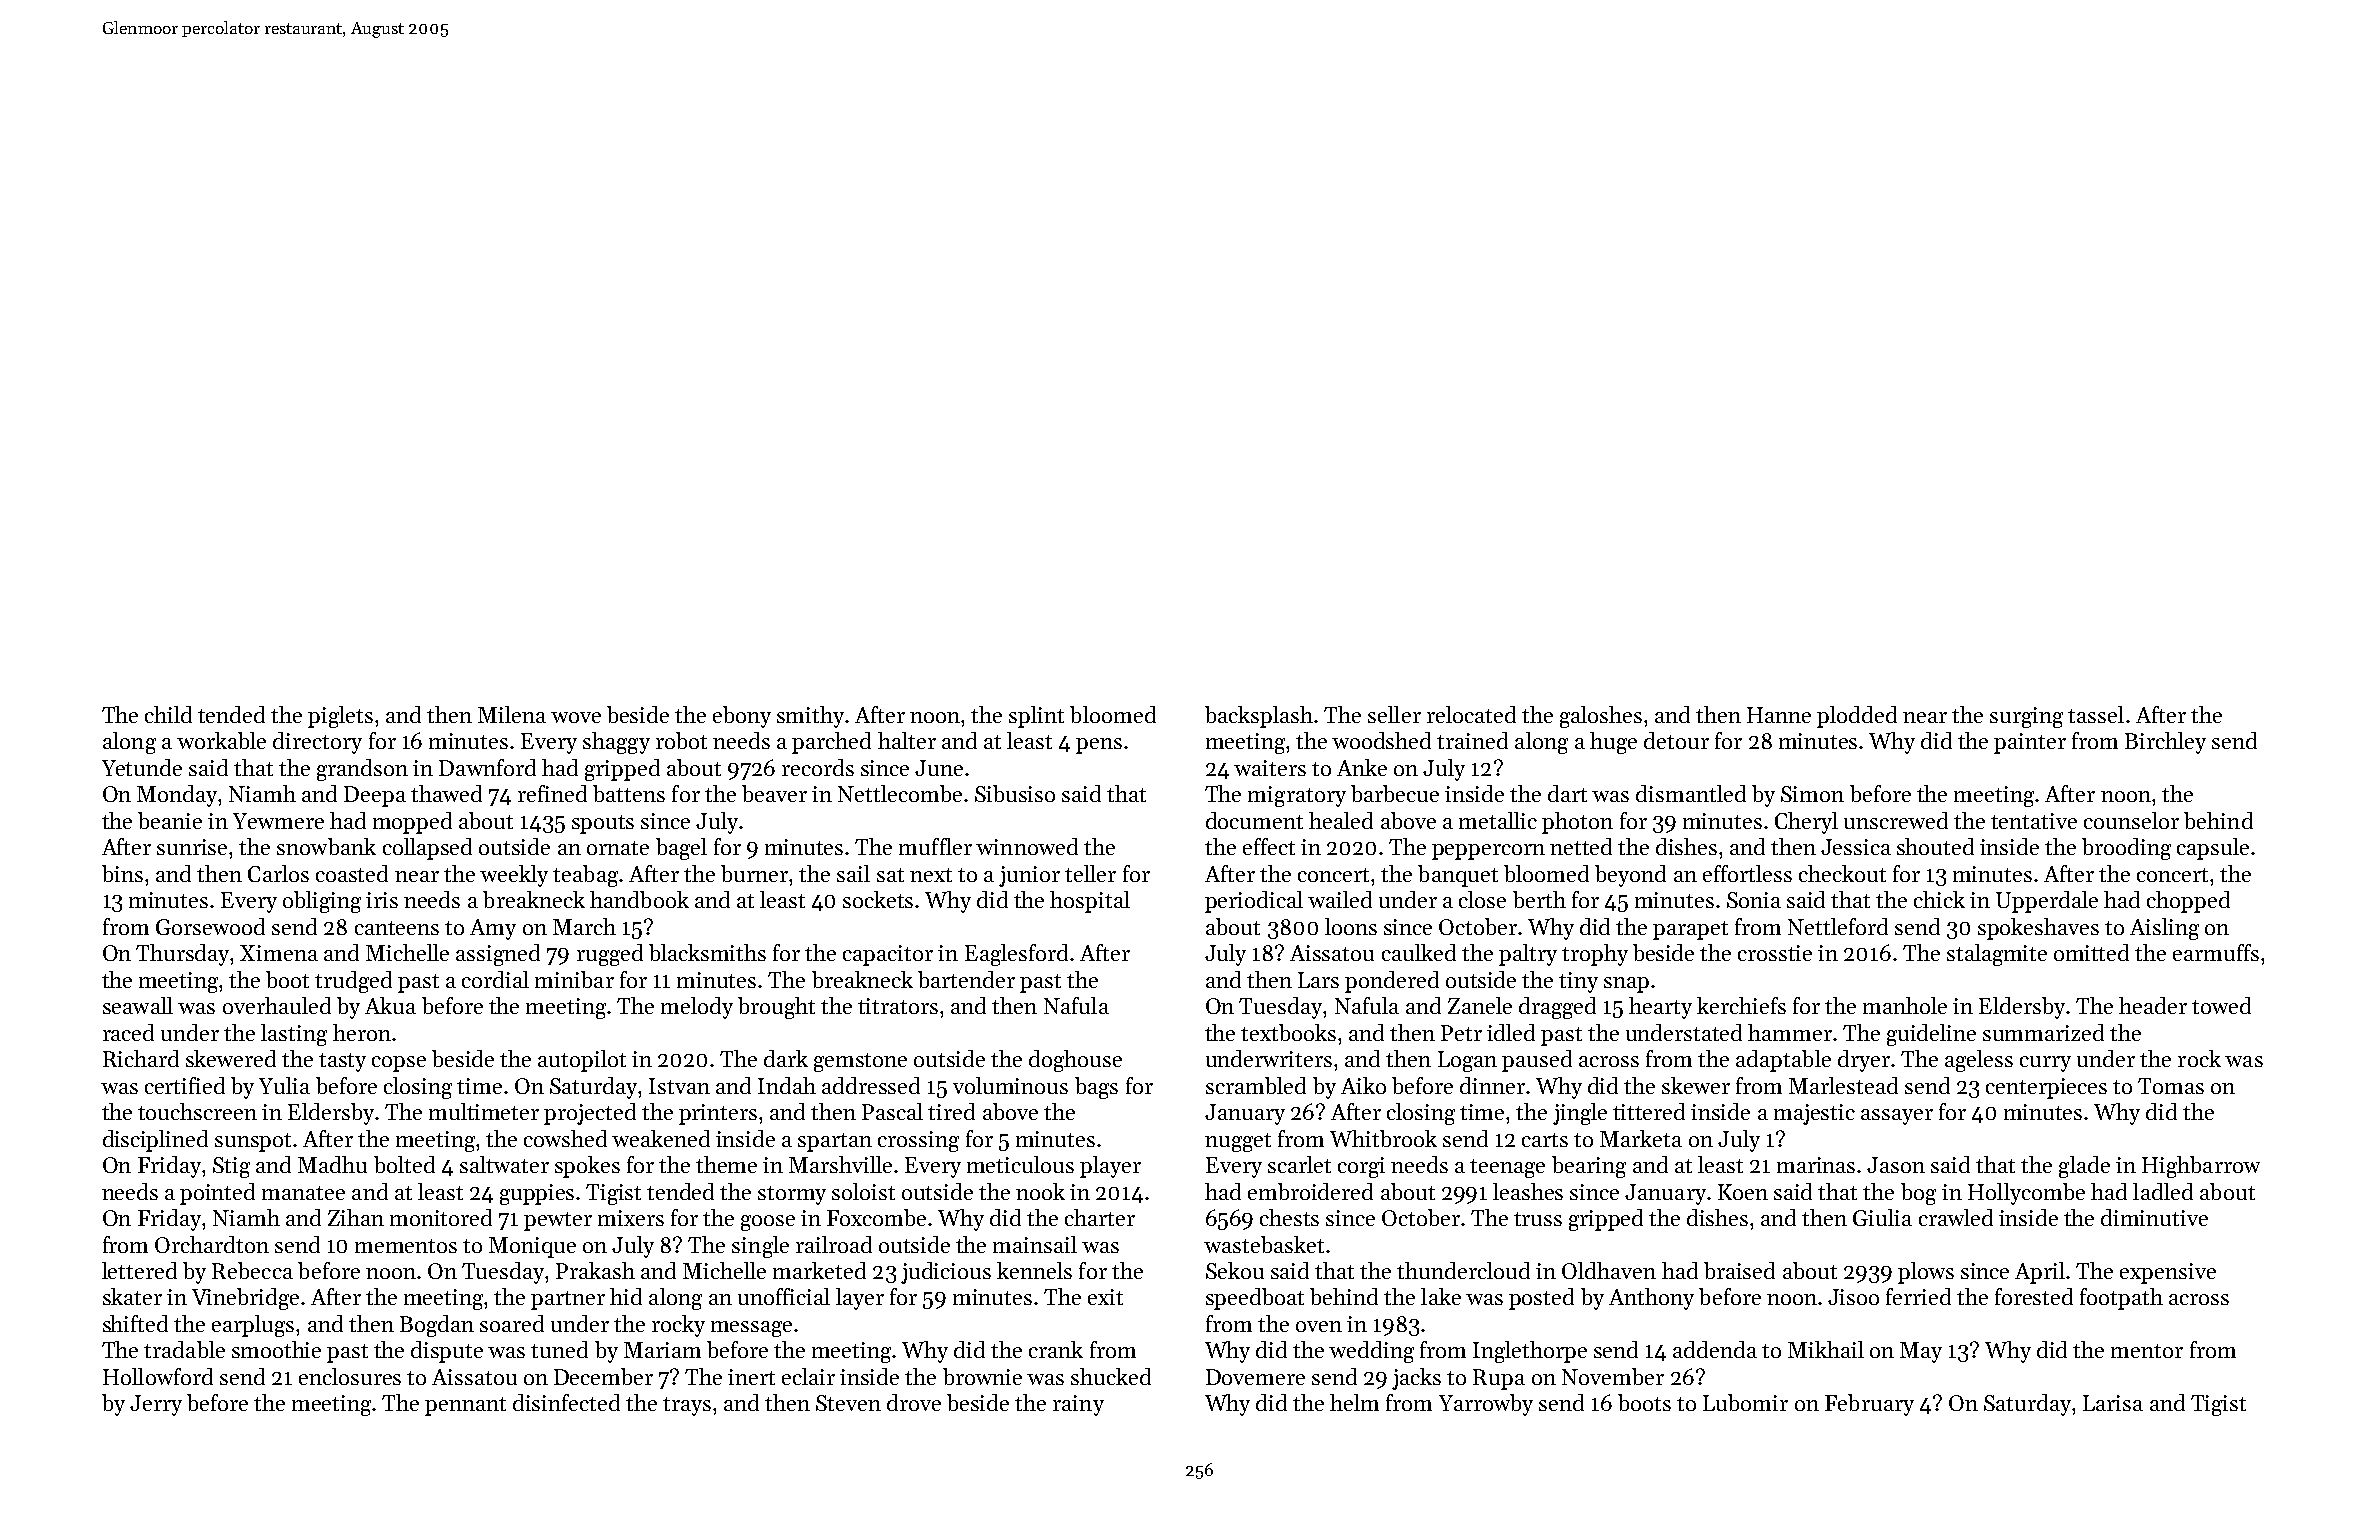 This screenshot has width=2370, height=1533. I want to click on peppercorn, so click(1488, 852).
